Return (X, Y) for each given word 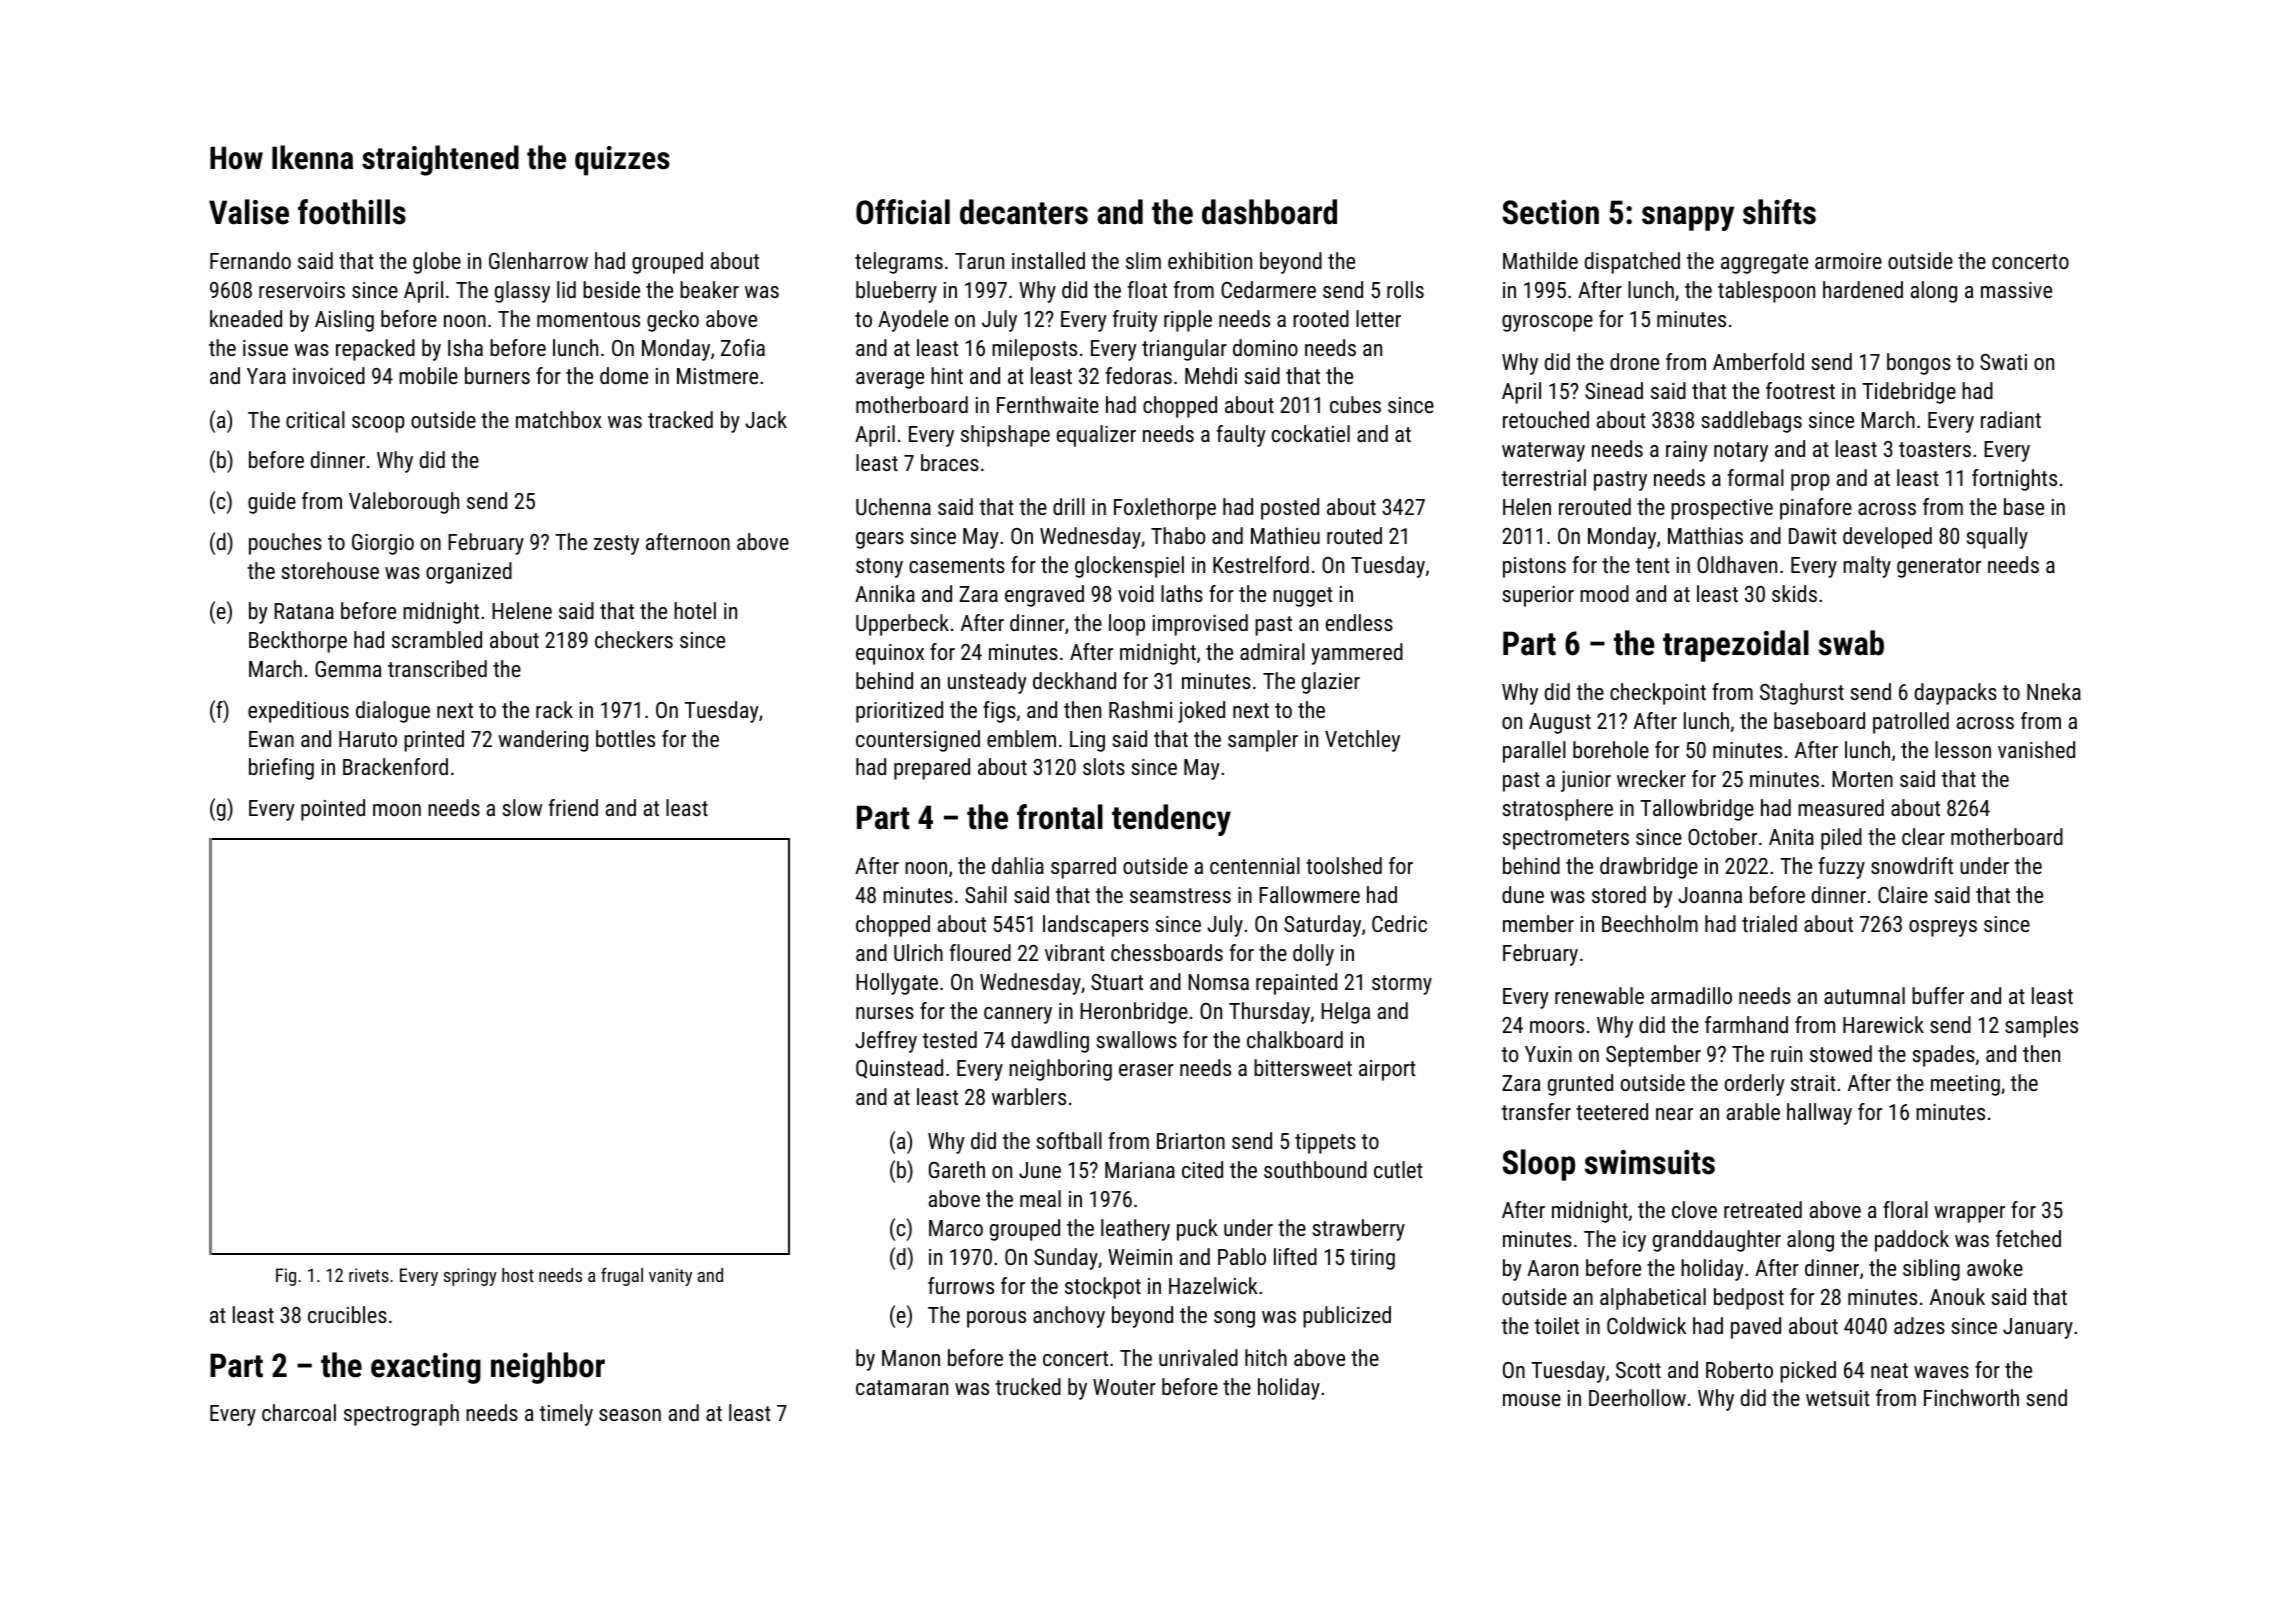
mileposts (1034, 350)
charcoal (299, 1412)
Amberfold (1758, 361)
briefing (281, 769)
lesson (1963, 749)
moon (397, 810)
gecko (673, 321)
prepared (932, 769)
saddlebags (1752, 422)
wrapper (1969, 1214)
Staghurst (1802, 694)
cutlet (1398, 1169)
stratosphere (1558, 810)
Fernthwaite (1048, 404)
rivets (369, 1275)
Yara (266, 376)
